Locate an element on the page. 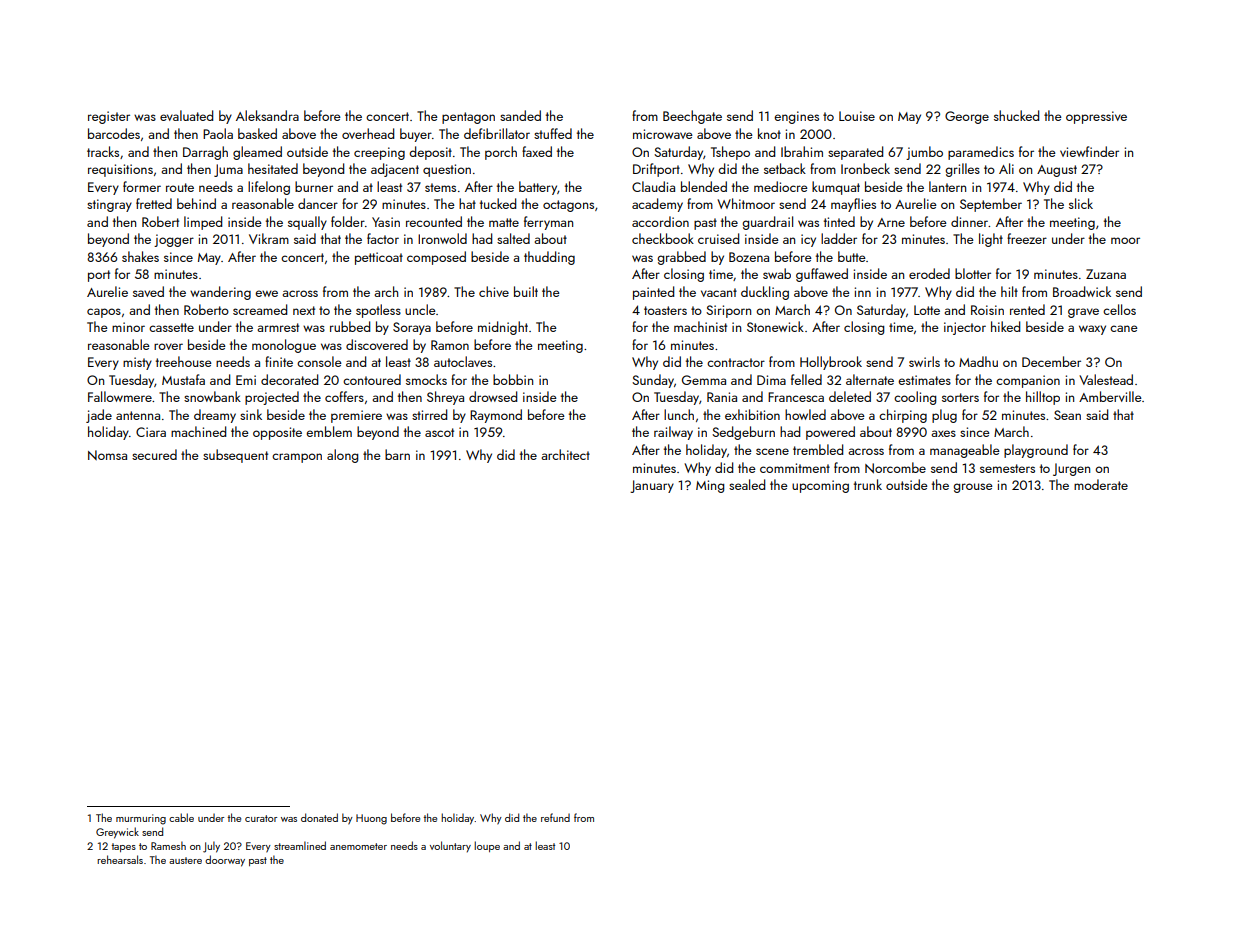  refund is located at coordinates (555, 817).
